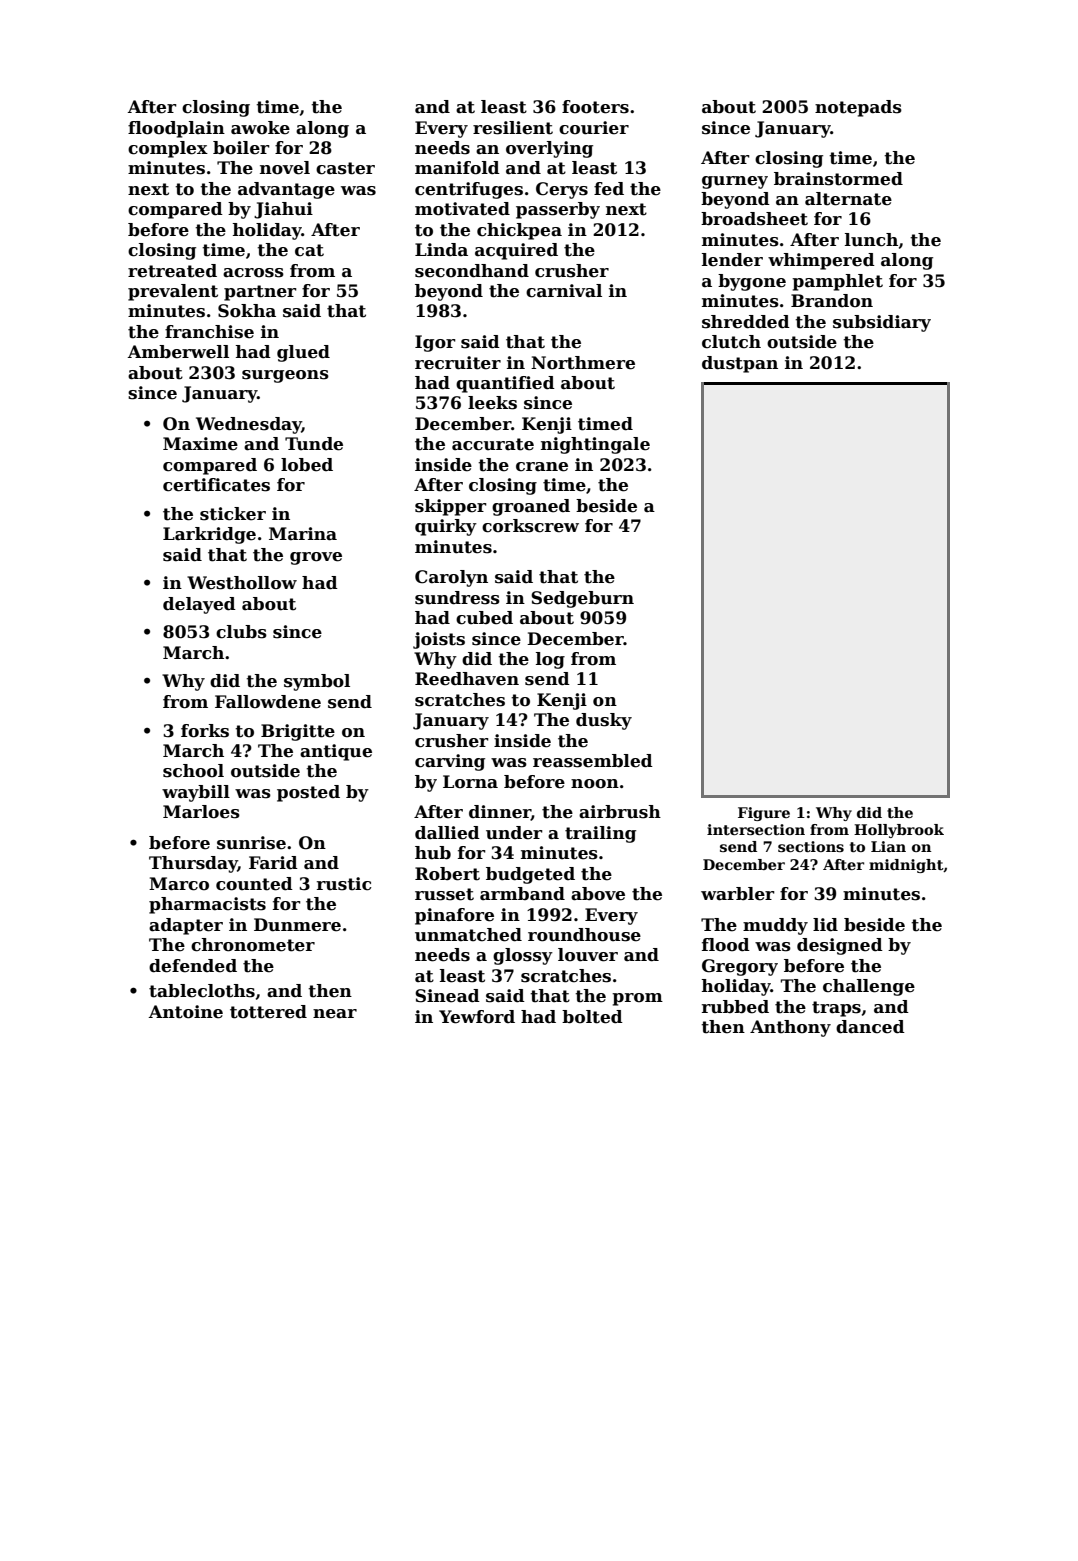 Image resolution: width=1078 pixels, height=1561 pixels. I want to click on pamphlet, so click(837, 282).
